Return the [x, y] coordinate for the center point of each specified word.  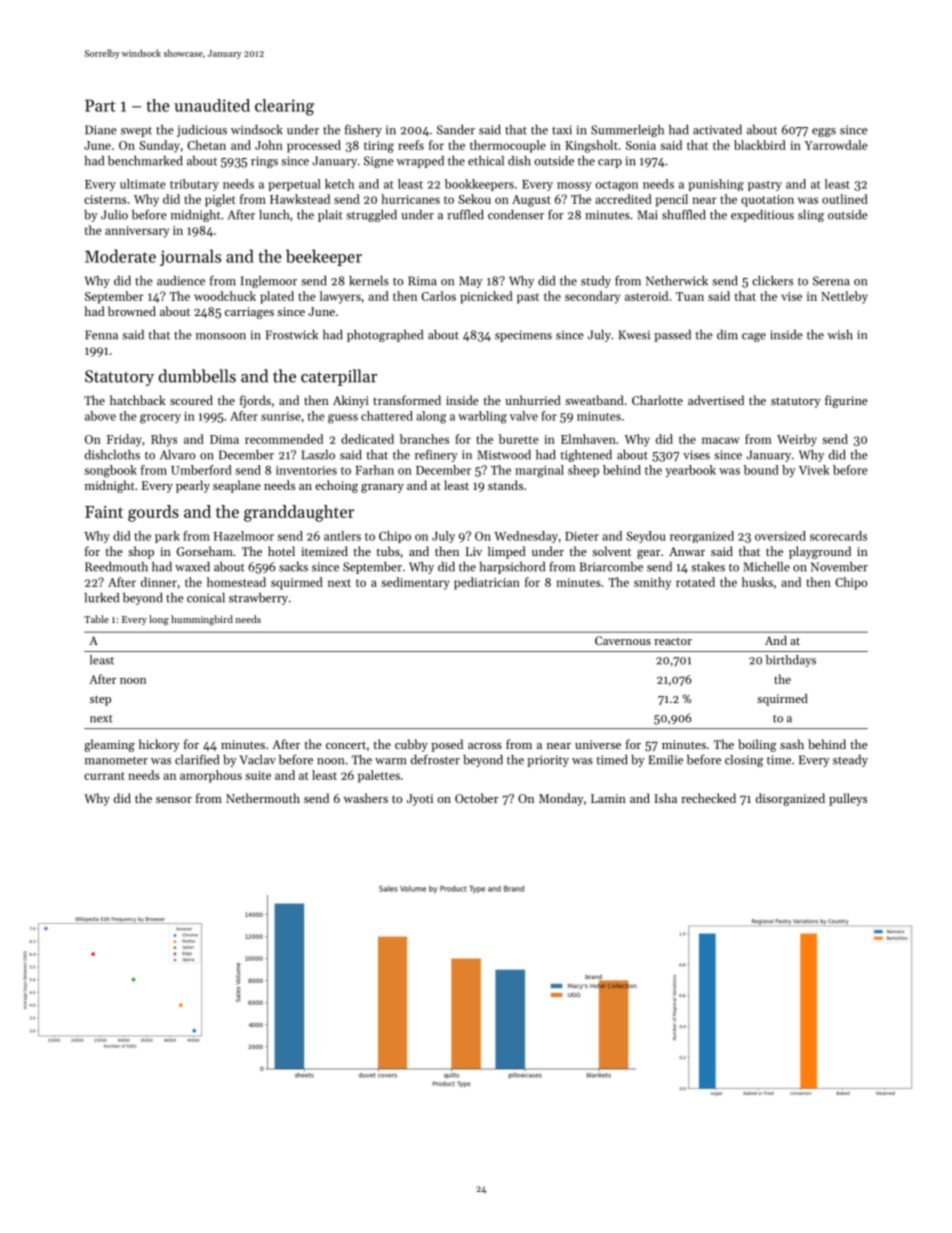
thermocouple [508, 146]
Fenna [101, 335]
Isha [665, 798]
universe [598, 744]
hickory [159, 745]
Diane [101, 130]
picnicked [486, 297]
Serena [831, 281]
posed [447, 745]
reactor [673, 641]
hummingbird [202, 620]
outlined [845, 199]
